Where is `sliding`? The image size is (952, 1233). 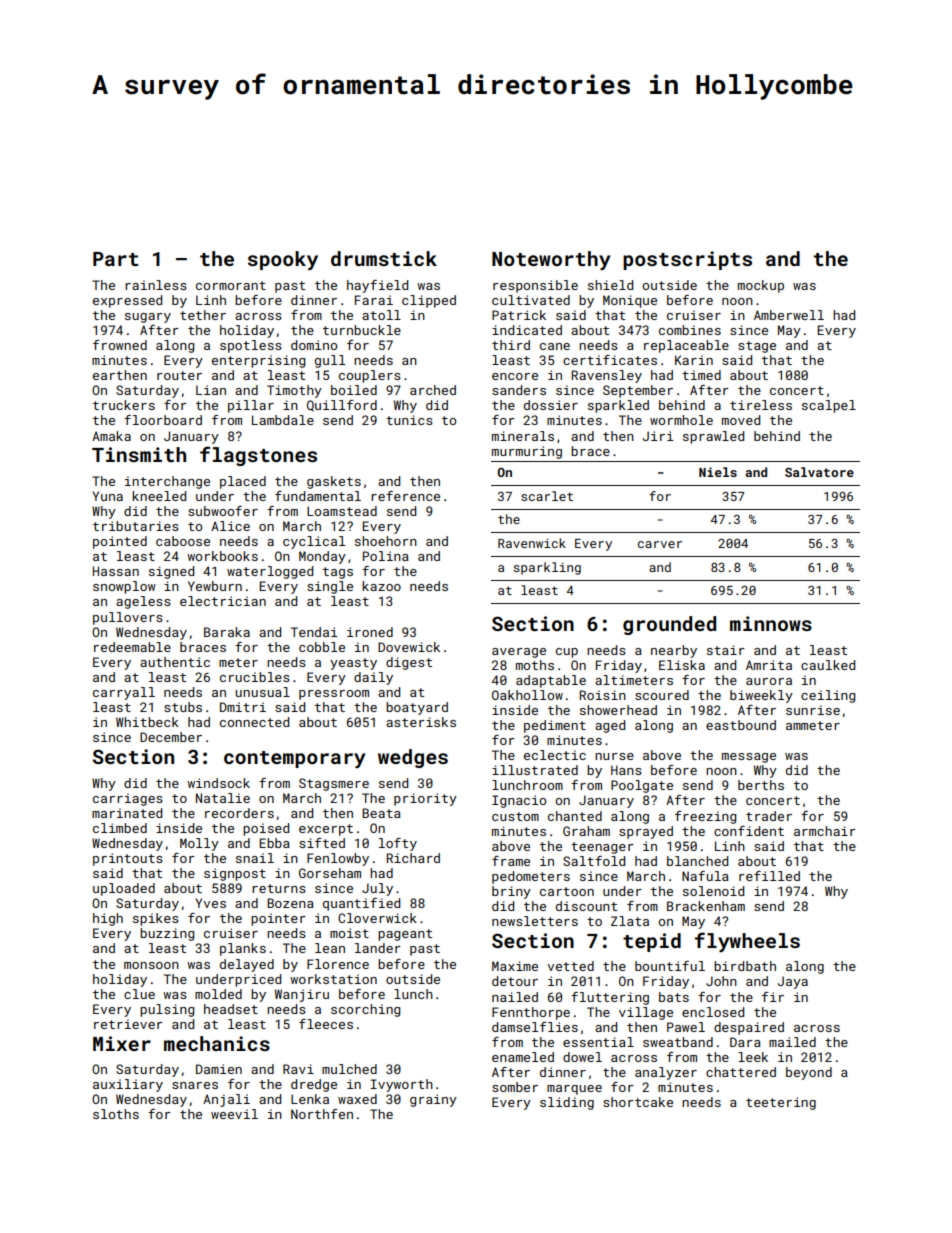
sliding is located at coordinates (567, 1103).
